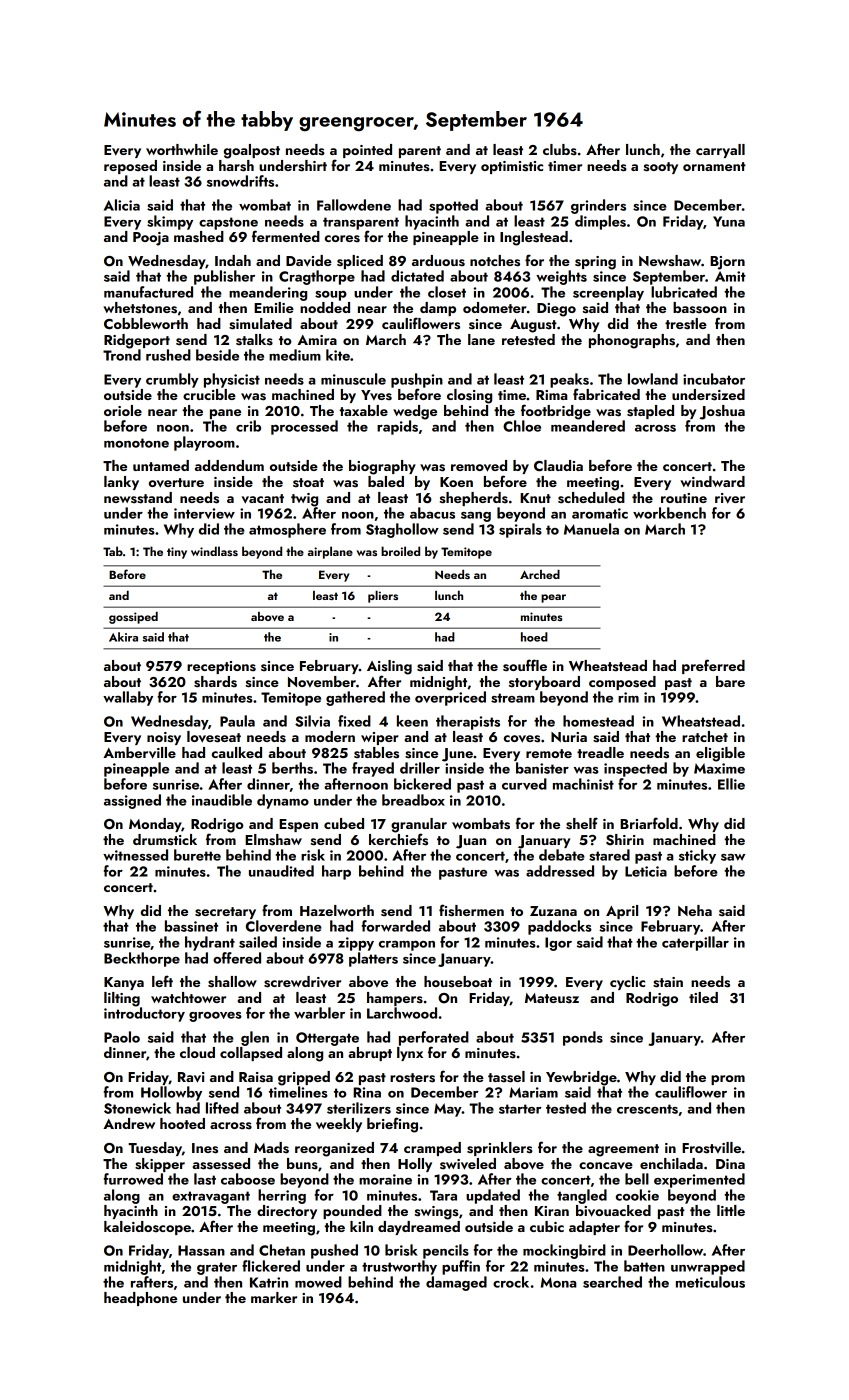 This page has width=849, height=1400. I want to click on Neha, so click(695, 910).
